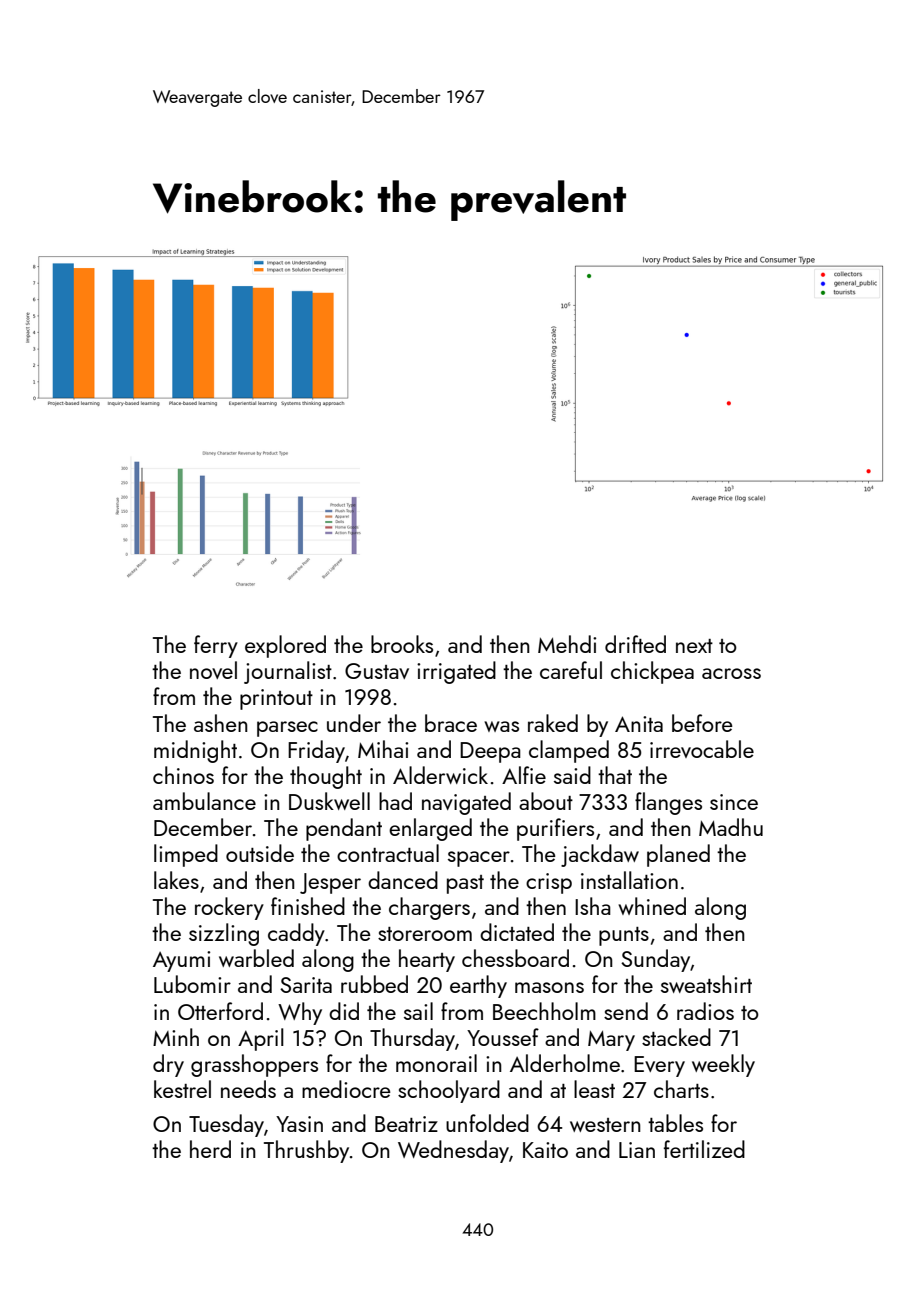 The image size is (924, 1311). I want to click on grasshoppers, so click(254, 1065).
